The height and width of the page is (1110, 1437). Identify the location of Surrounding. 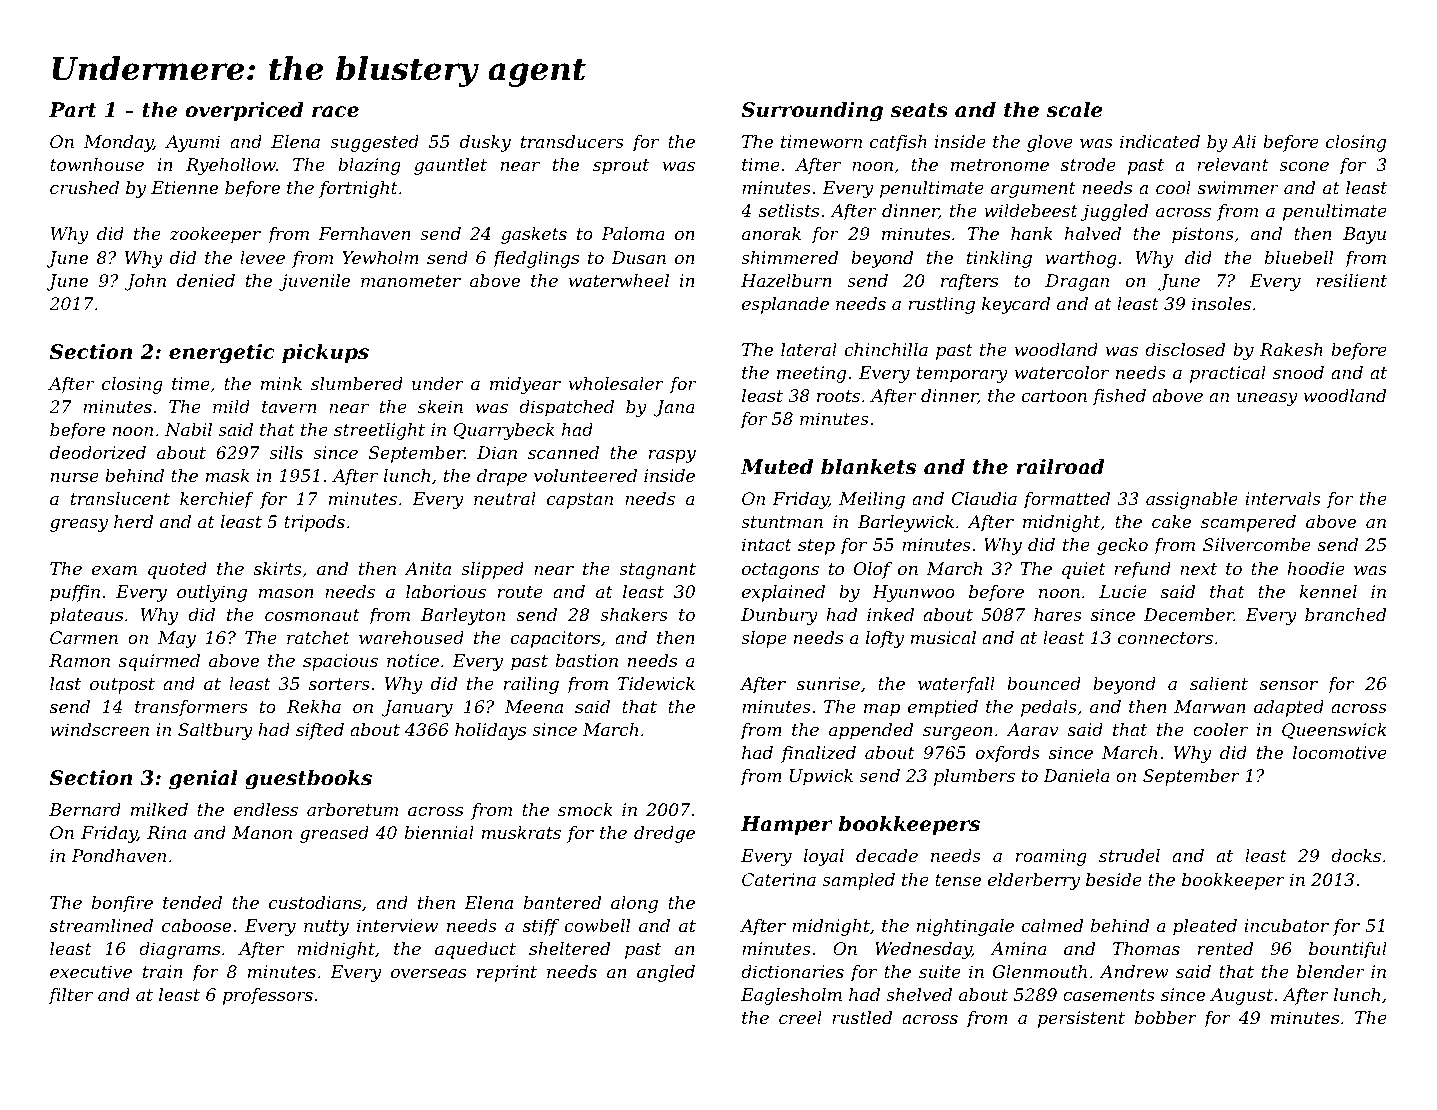
(812, 112).
